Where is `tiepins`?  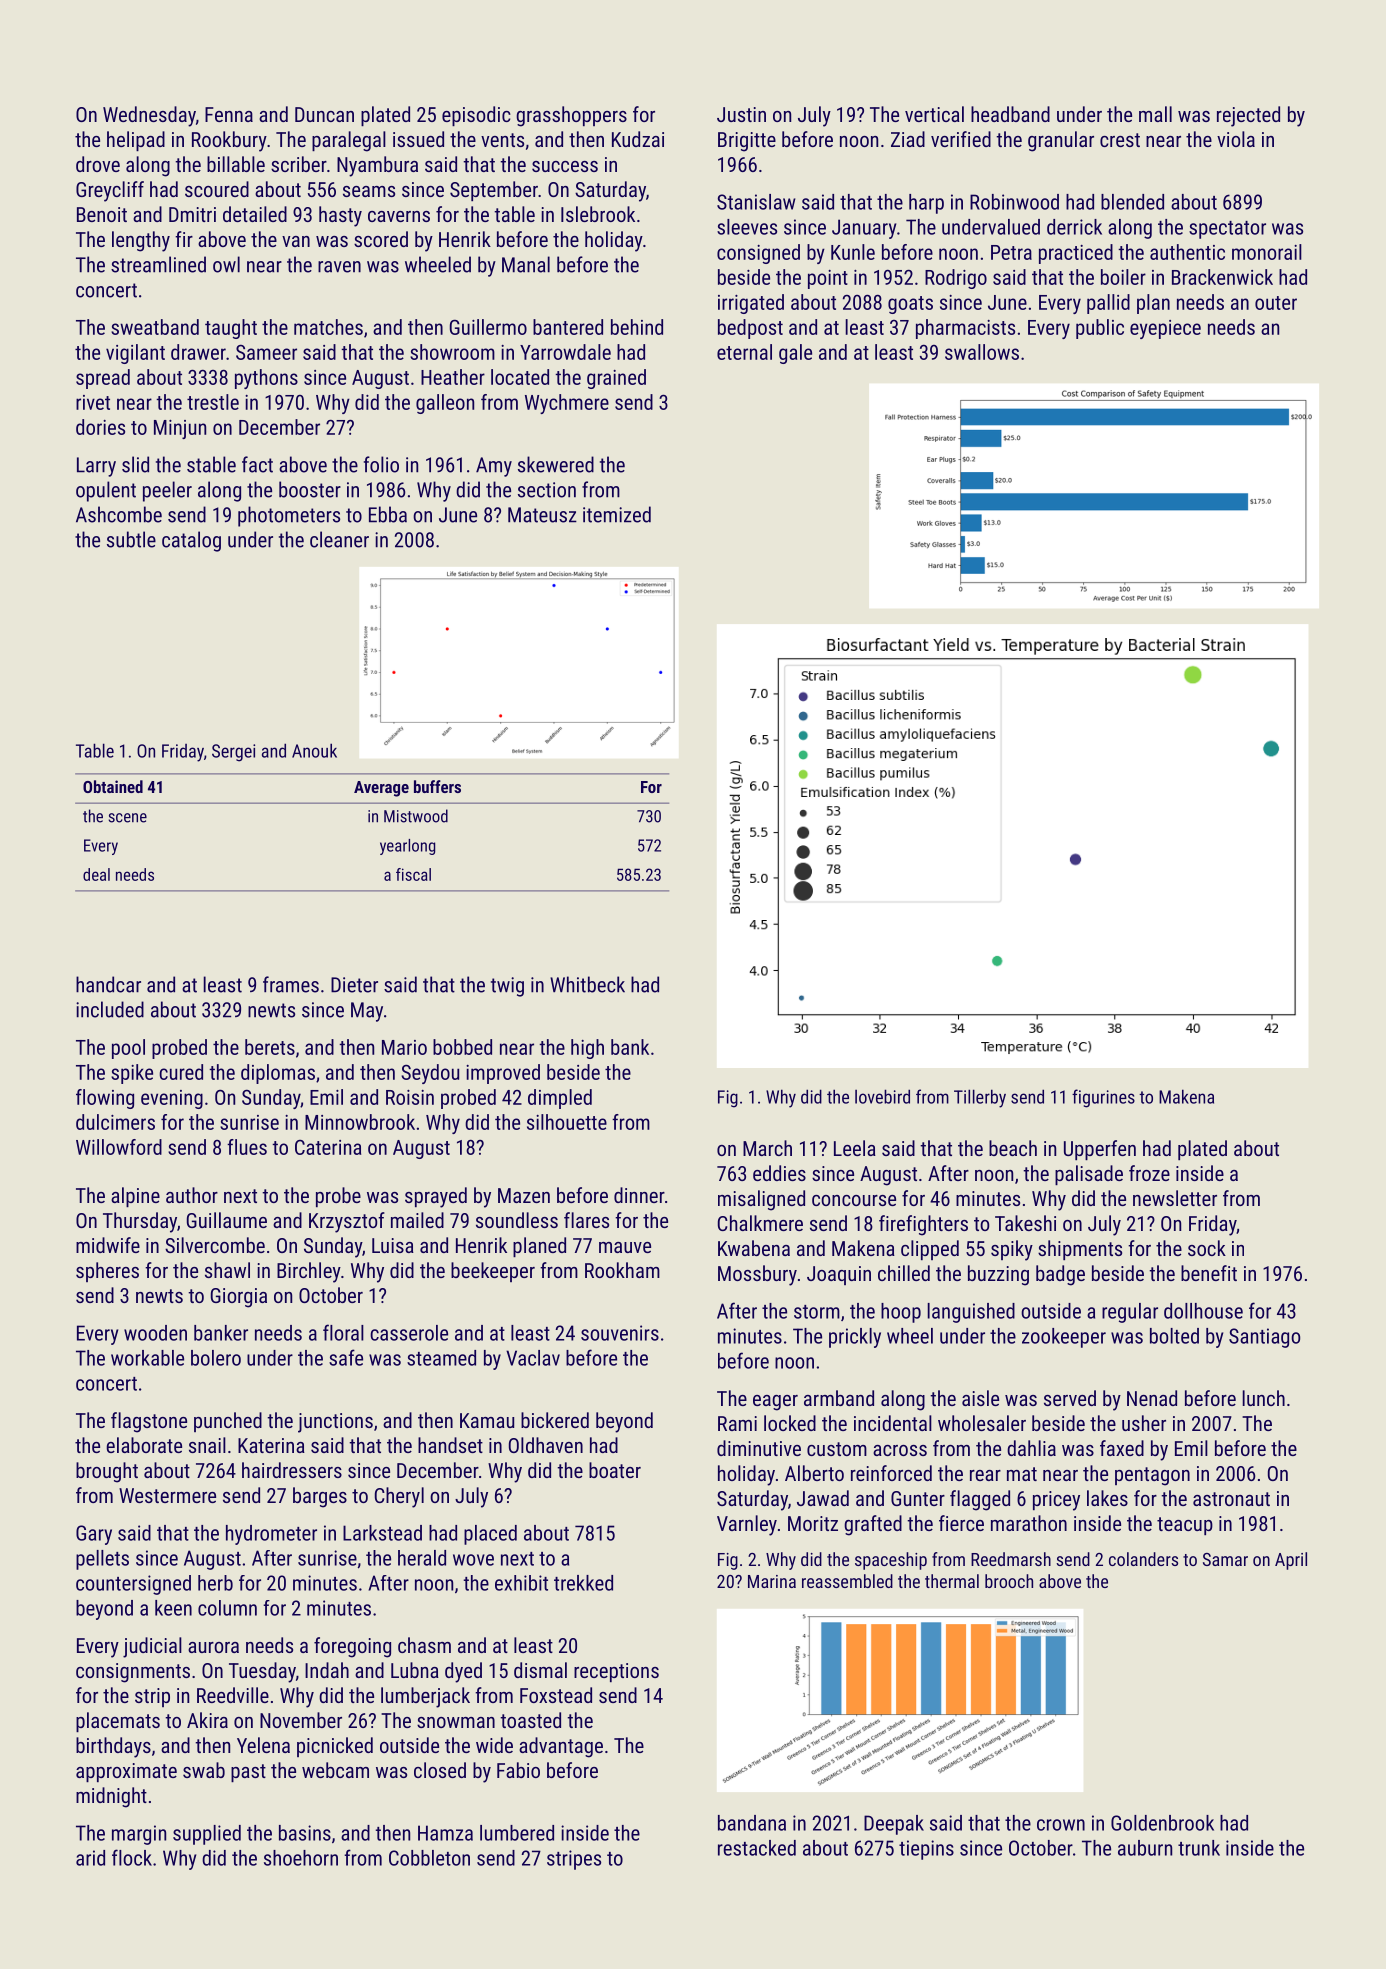 tiepins is located at coordinates (926, 1850).
